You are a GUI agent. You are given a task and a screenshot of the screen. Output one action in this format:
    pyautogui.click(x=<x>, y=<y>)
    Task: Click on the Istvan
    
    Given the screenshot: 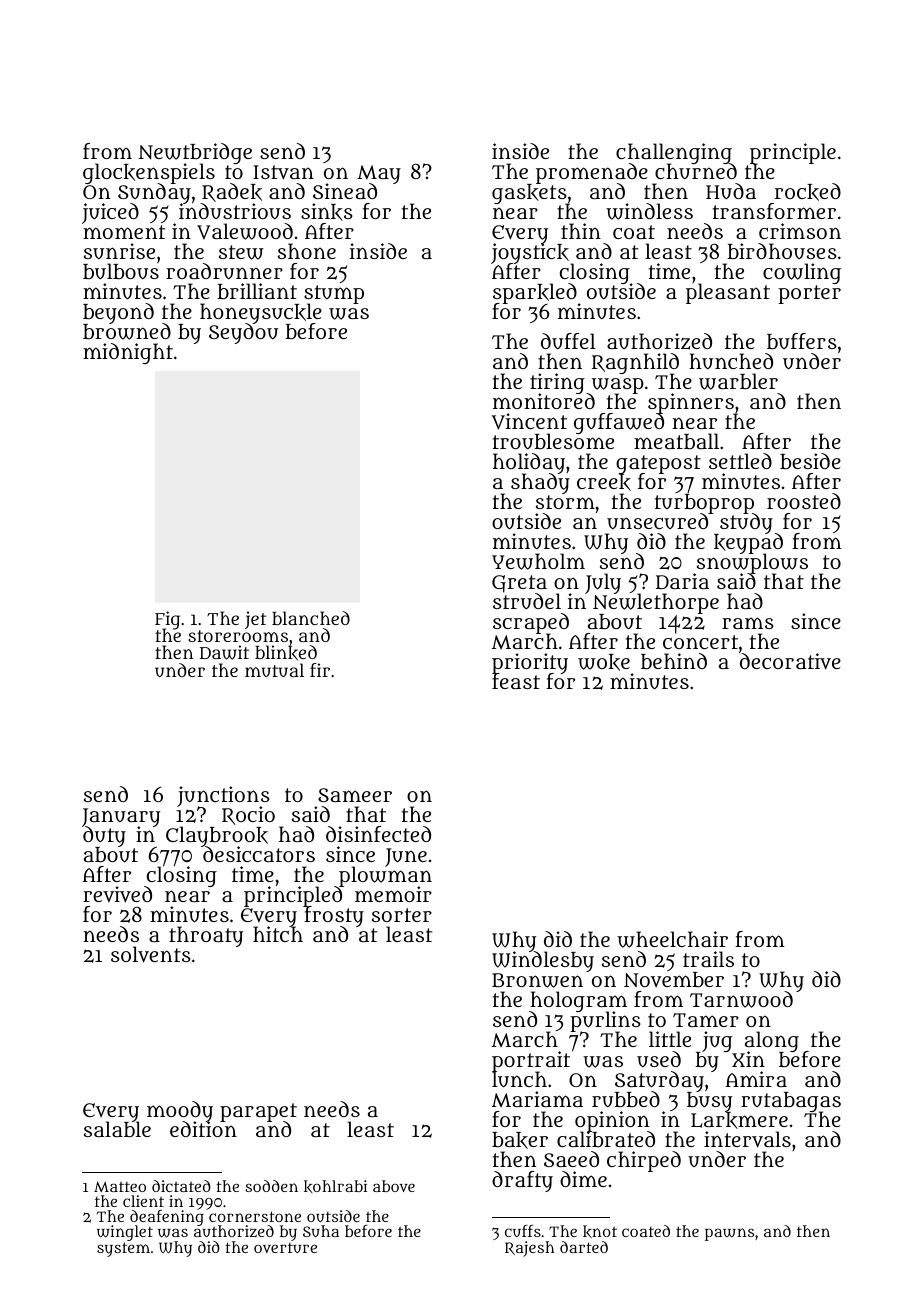 What is the action you would take?
    pyautogui.click(x=283, y=172)
